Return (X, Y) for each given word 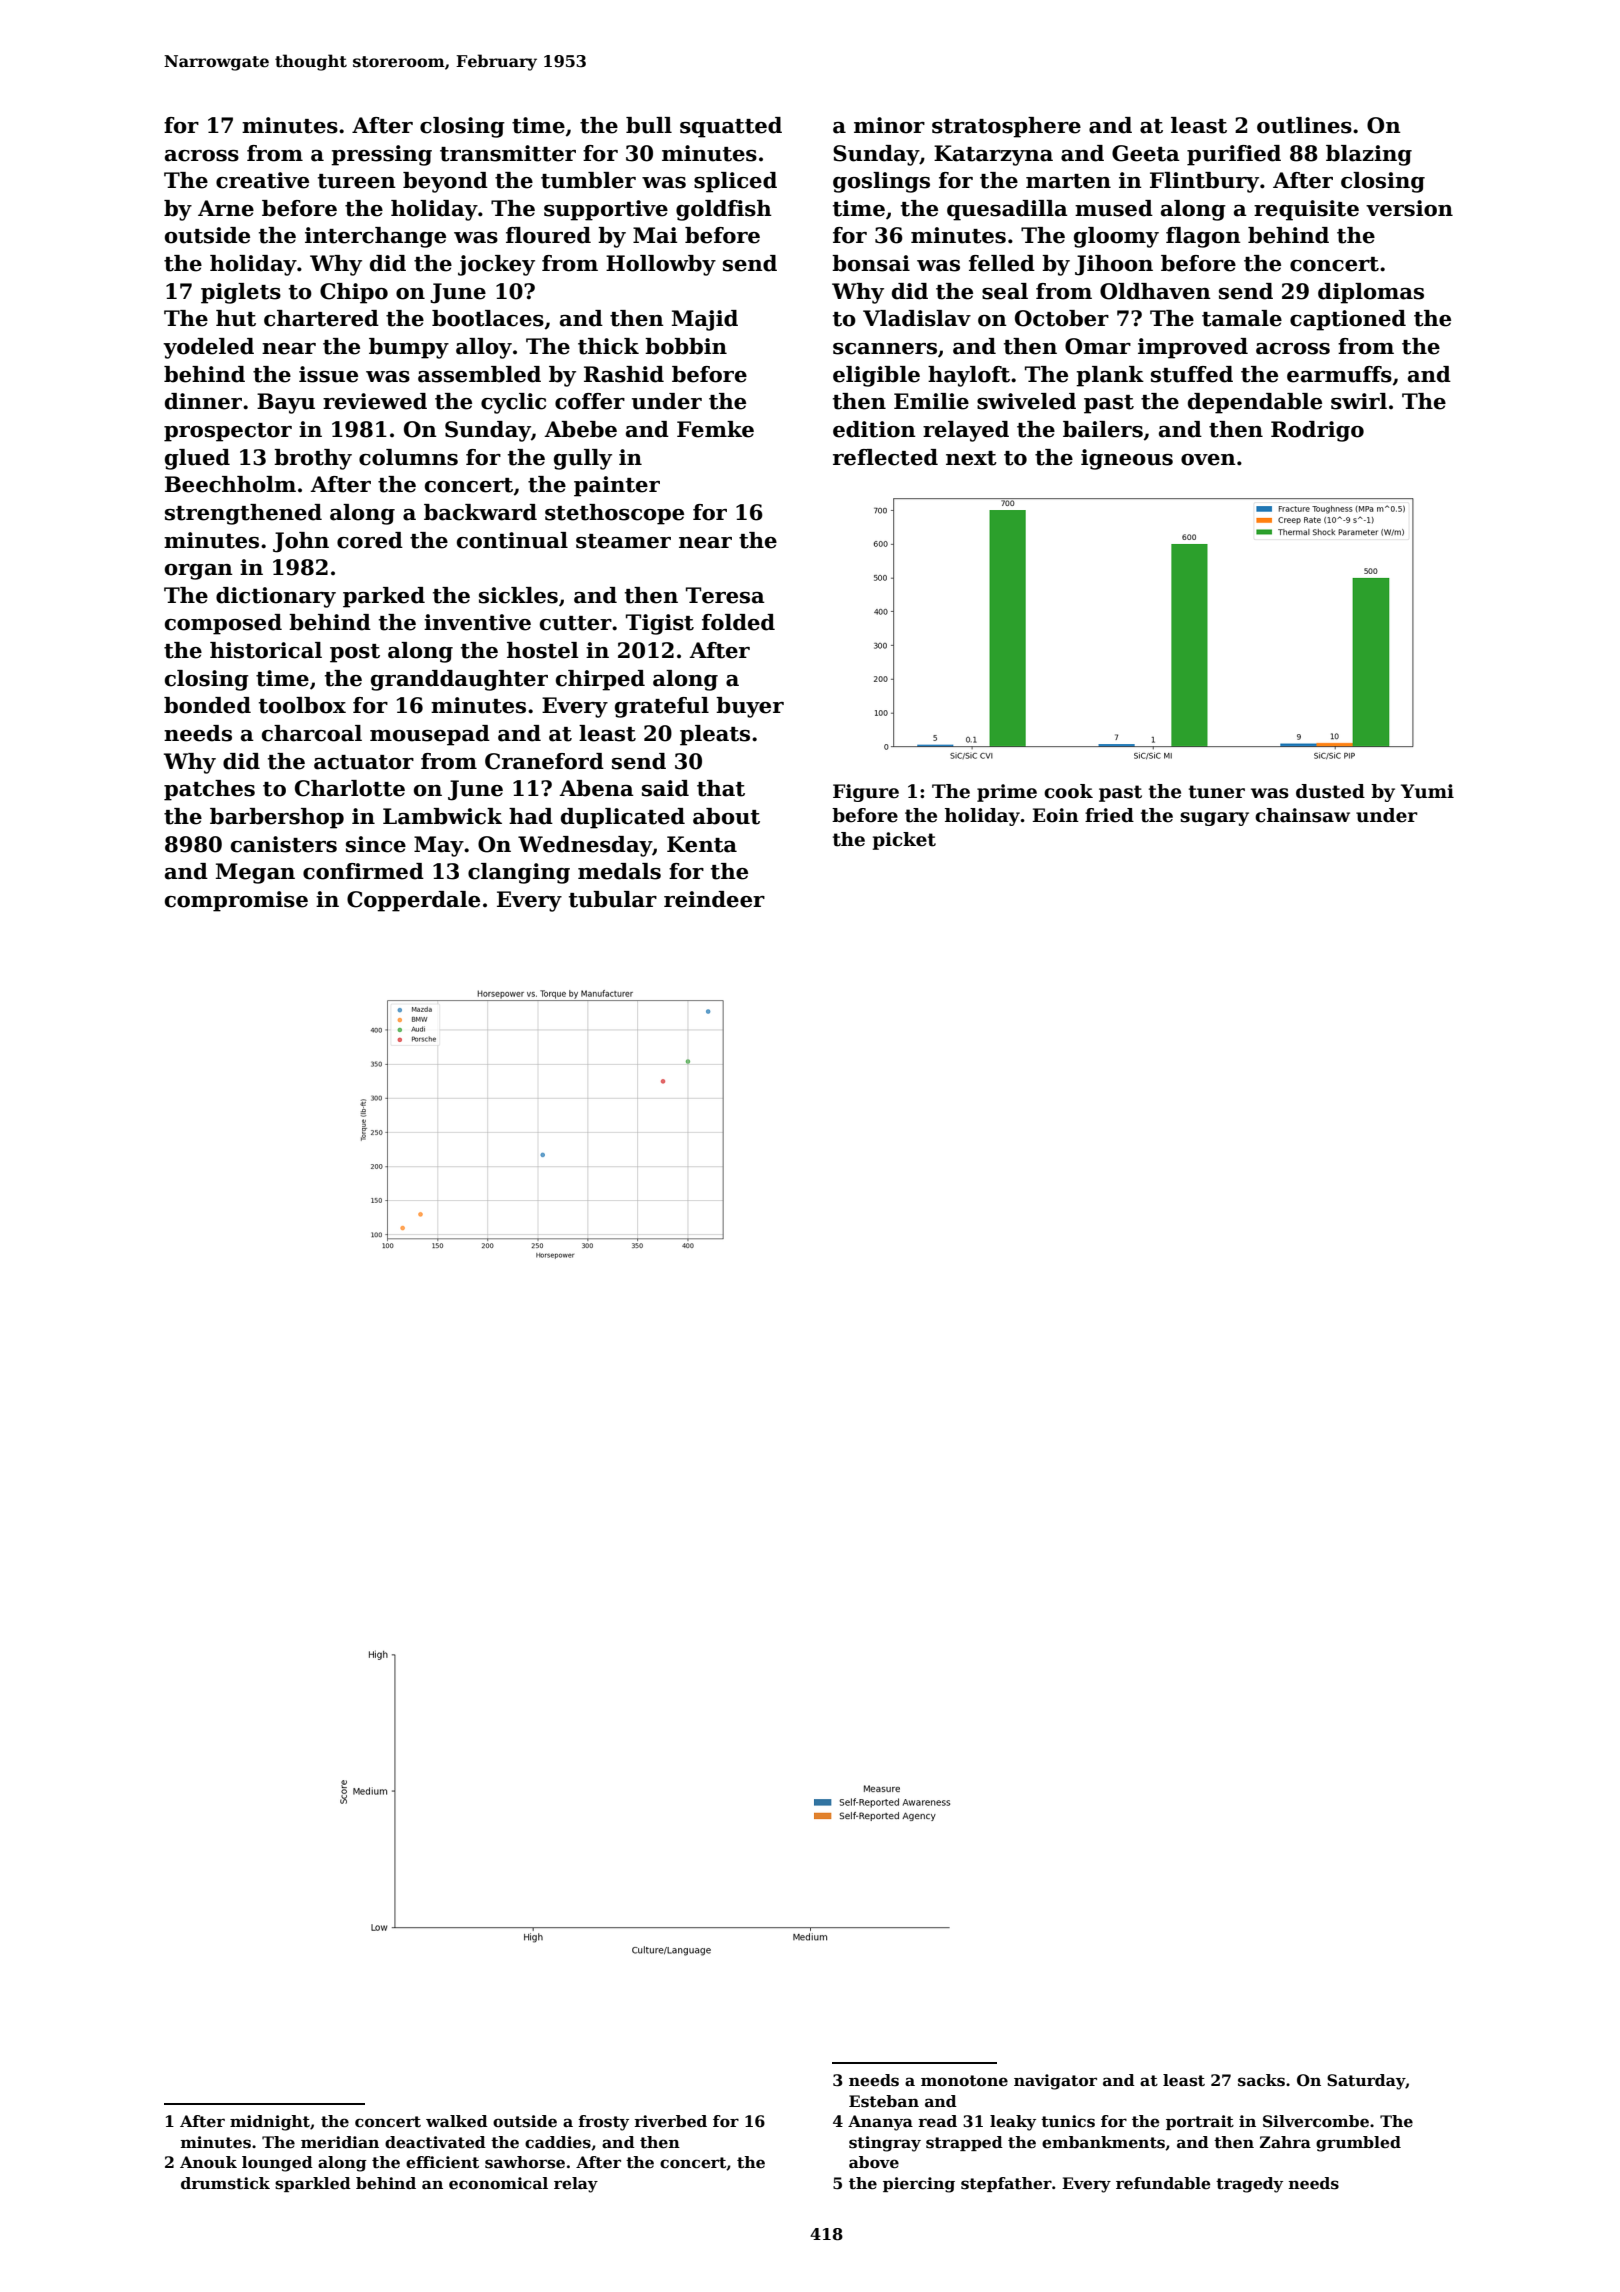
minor (889, 125)
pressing (381, 155)
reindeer (714, 899)
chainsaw (1302, 815)
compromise (236, 901)
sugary (1214, 819)
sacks (1261, 2080)
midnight (270, 2123)
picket (904, 841)
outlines (1304, 125)
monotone (964, 2081)
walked (457, 2121)
